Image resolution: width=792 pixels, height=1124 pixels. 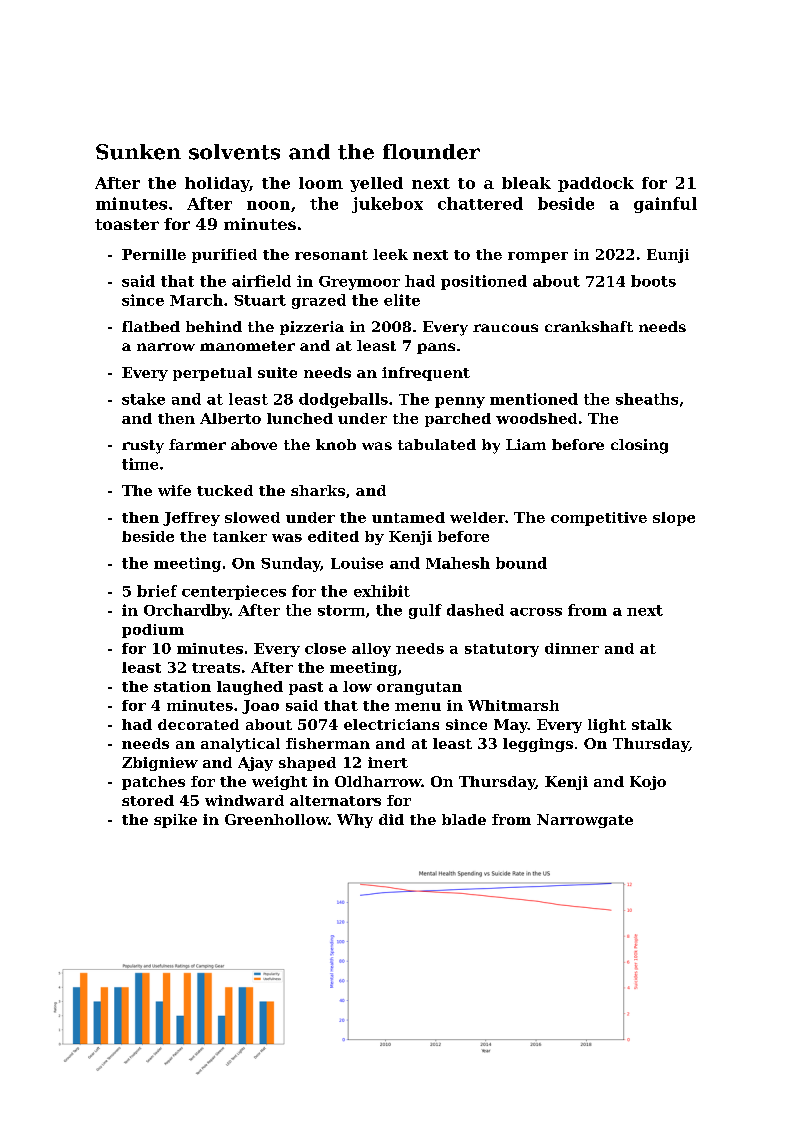 What do you see at coordinates (668, 256) in the screenshot?
I see `Eunji` at bounding box center [668, 256].
